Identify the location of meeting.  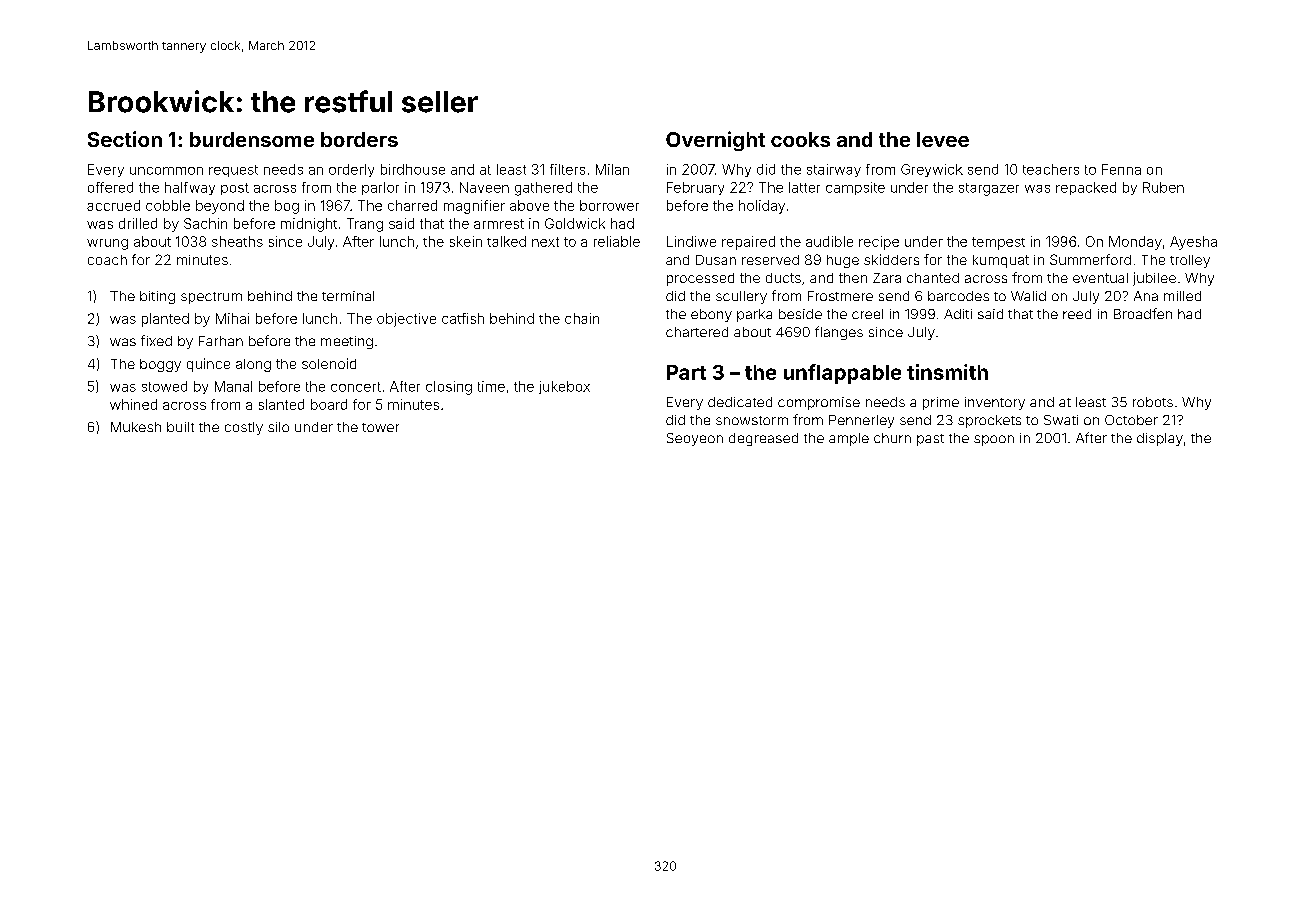
(347, 342).
